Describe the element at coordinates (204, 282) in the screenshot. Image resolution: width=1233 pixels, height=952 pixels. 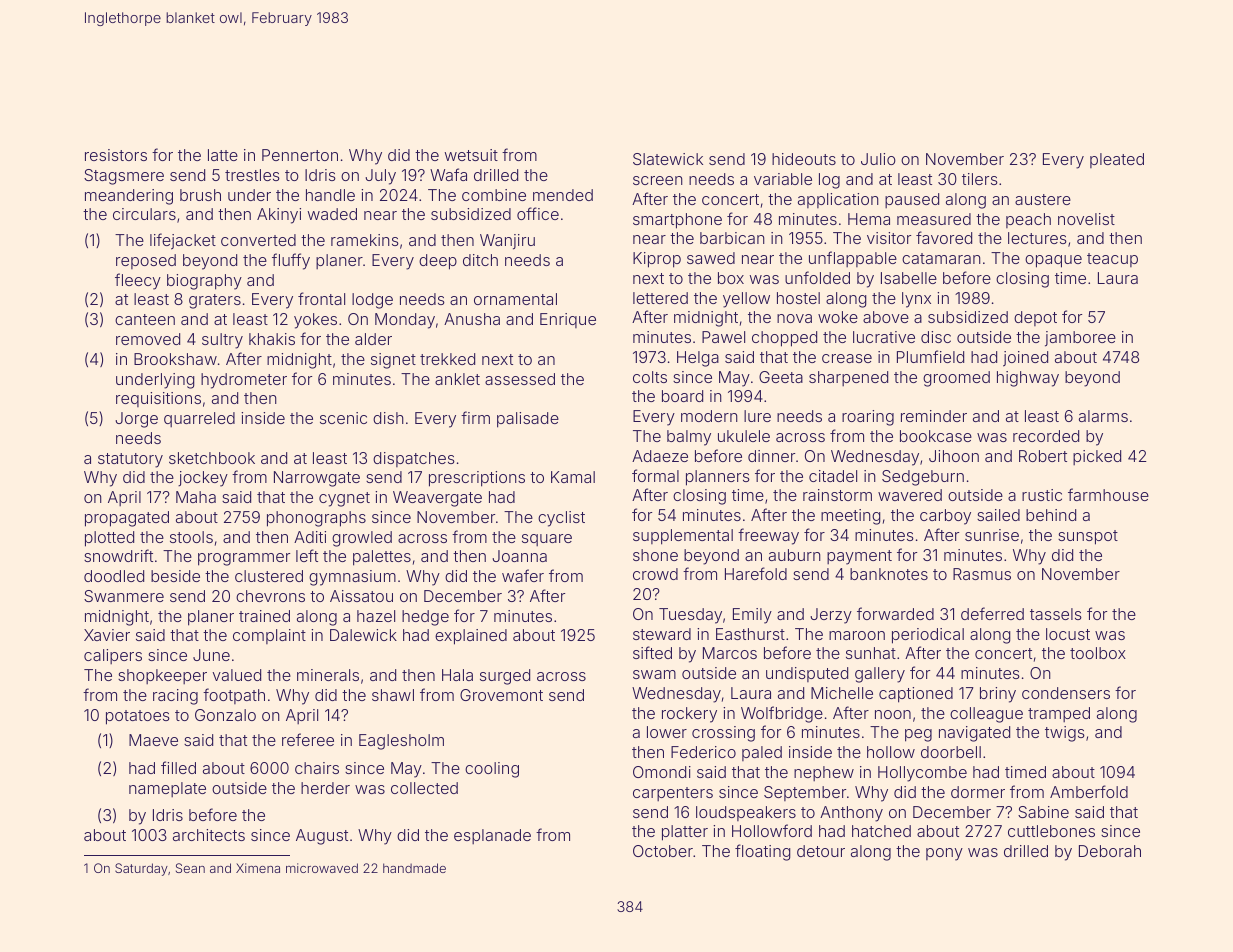
I see `biography` at that location.
